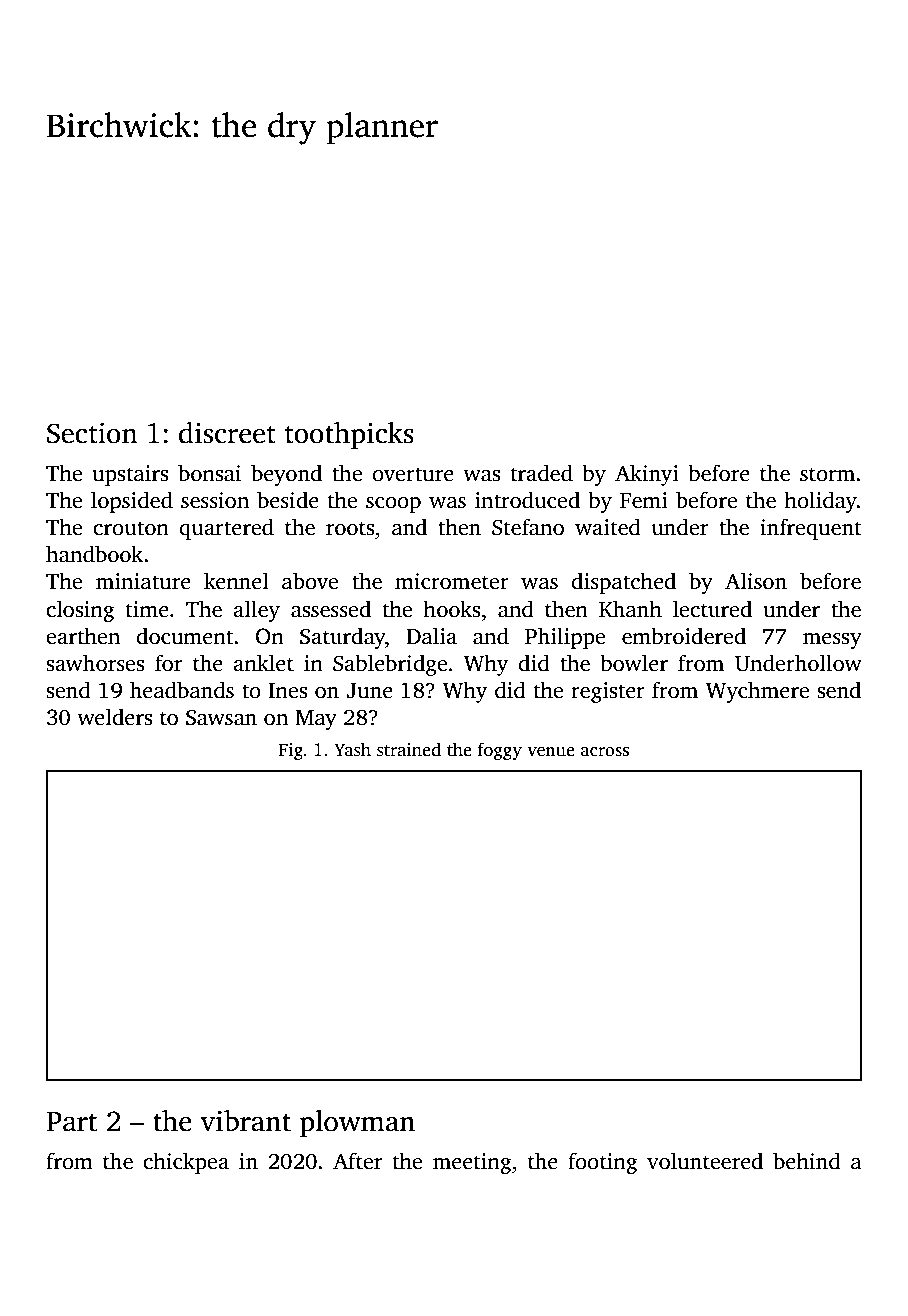  Describe the element at coordinates (182, 690) in the screenshot. I see `headbands` at that location.
